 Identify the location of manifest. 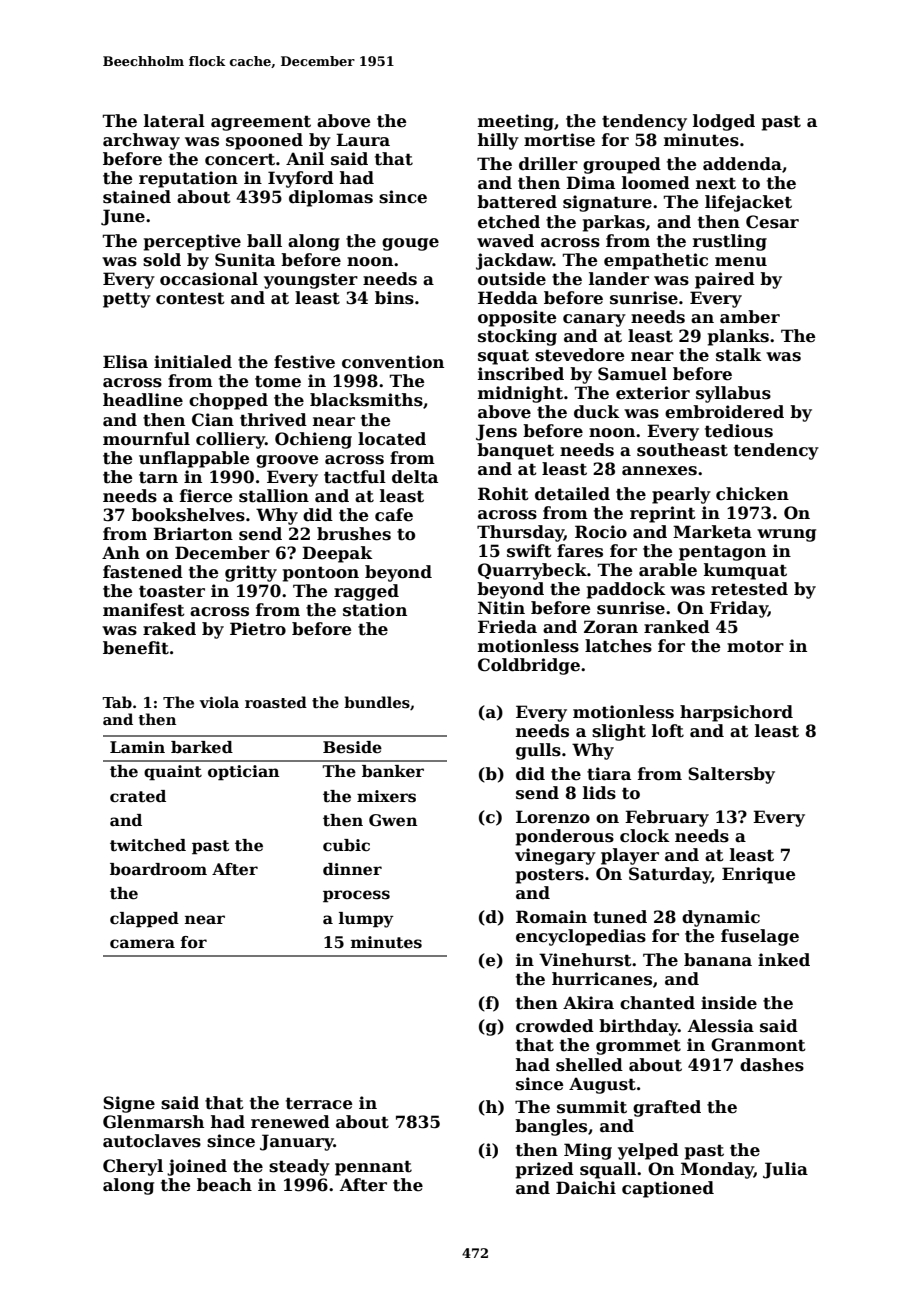
(144, 610).
